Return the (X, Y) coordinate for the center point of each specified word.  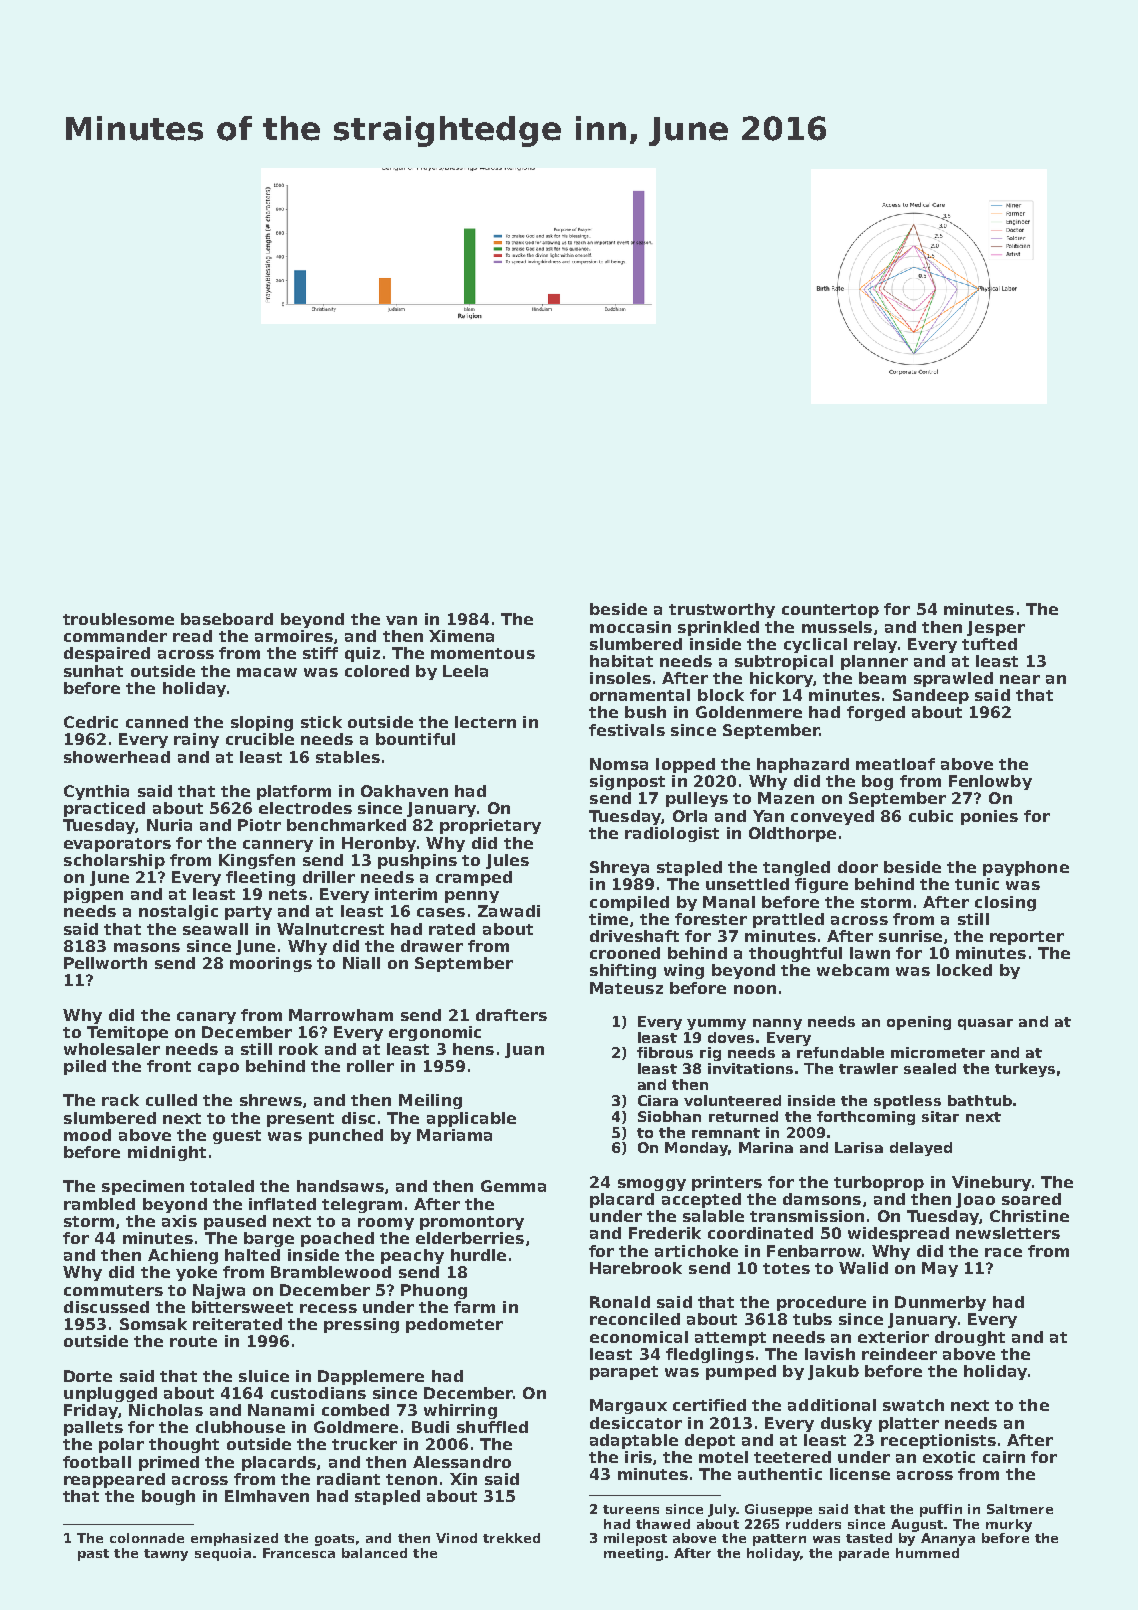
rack (120, 1100)
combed (355, 1410)
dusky (846, 1424)
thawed (663, 1524)
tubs (812, 1319)
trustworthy (722, 610)
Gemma (513, 1186)
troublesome (118, 619)
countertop (830, 611)
